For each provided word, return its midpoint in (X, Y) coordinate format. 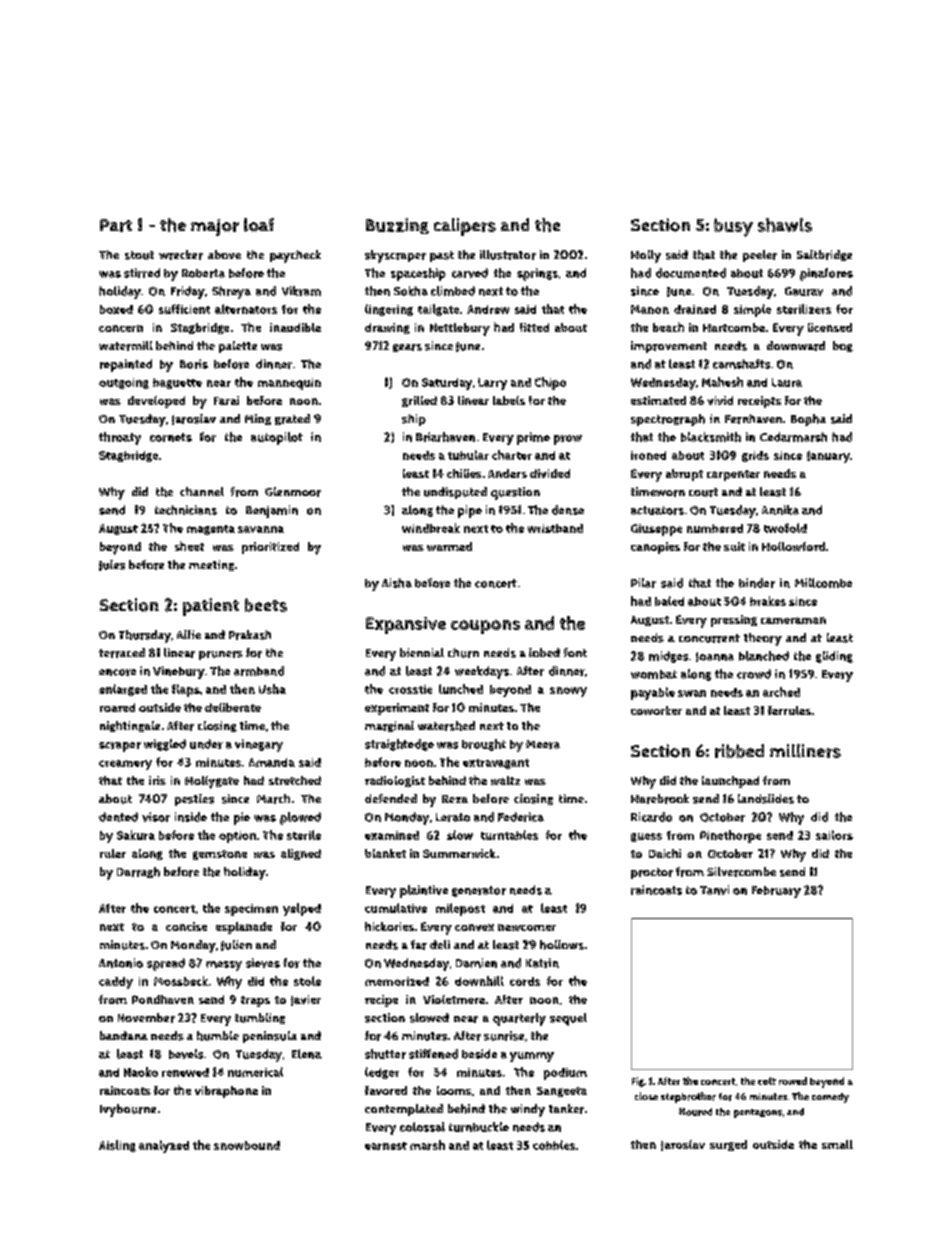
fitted (534, 327)
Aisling (117, 1146)
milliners (805, 751)
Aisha (397, 583)
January (828, 457)
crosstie (410, 689)
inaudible (295, 327)
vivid (720, 400)
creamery (125, 765)
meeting (211, 565)
